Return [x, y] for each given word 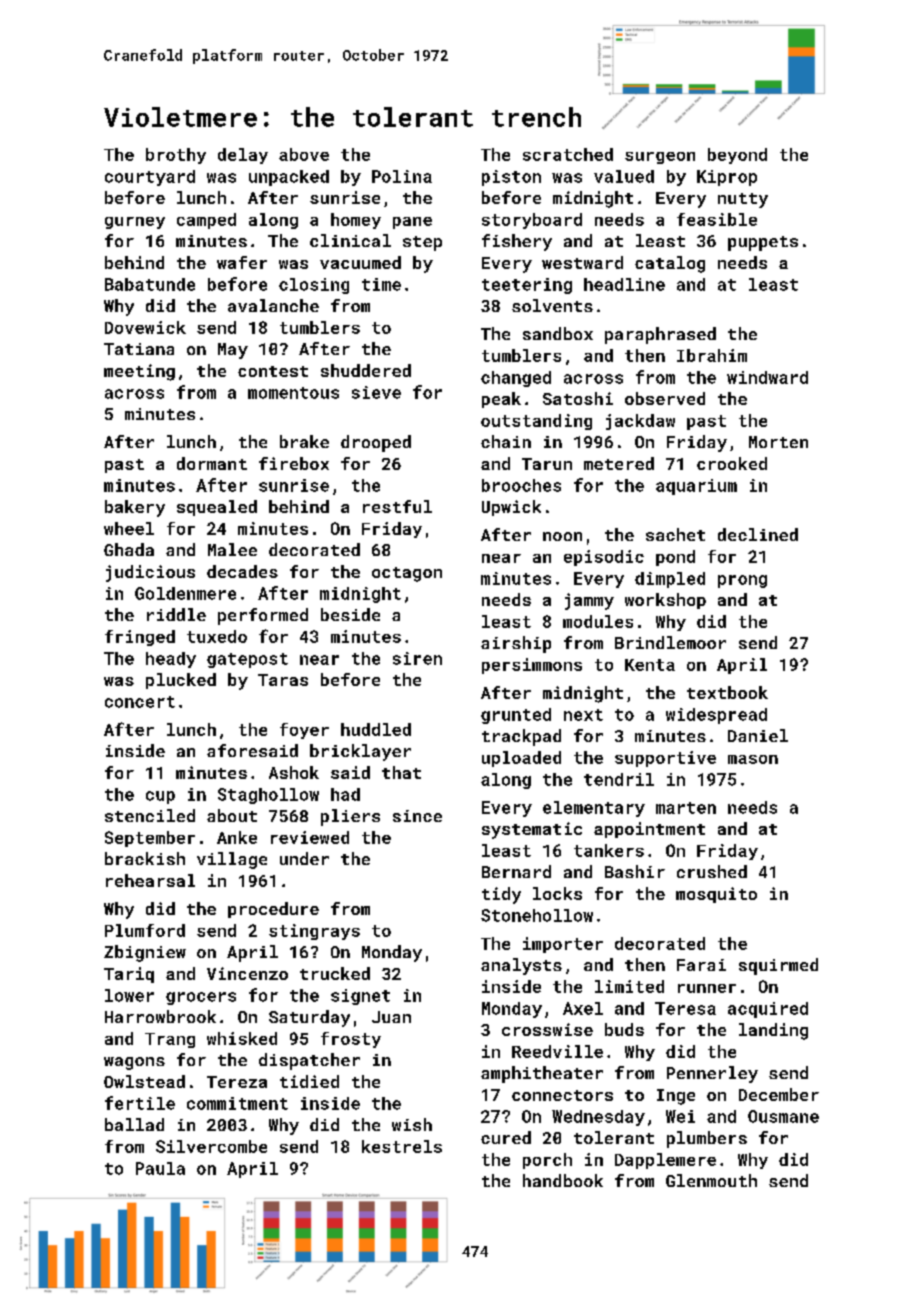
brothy [176, 156]
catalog [670, 264]
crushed [712, 871]
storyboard [532, 221]
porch [547, 1161]
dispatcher [309, 1061]
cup [160, 797]
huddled [376, 729]
